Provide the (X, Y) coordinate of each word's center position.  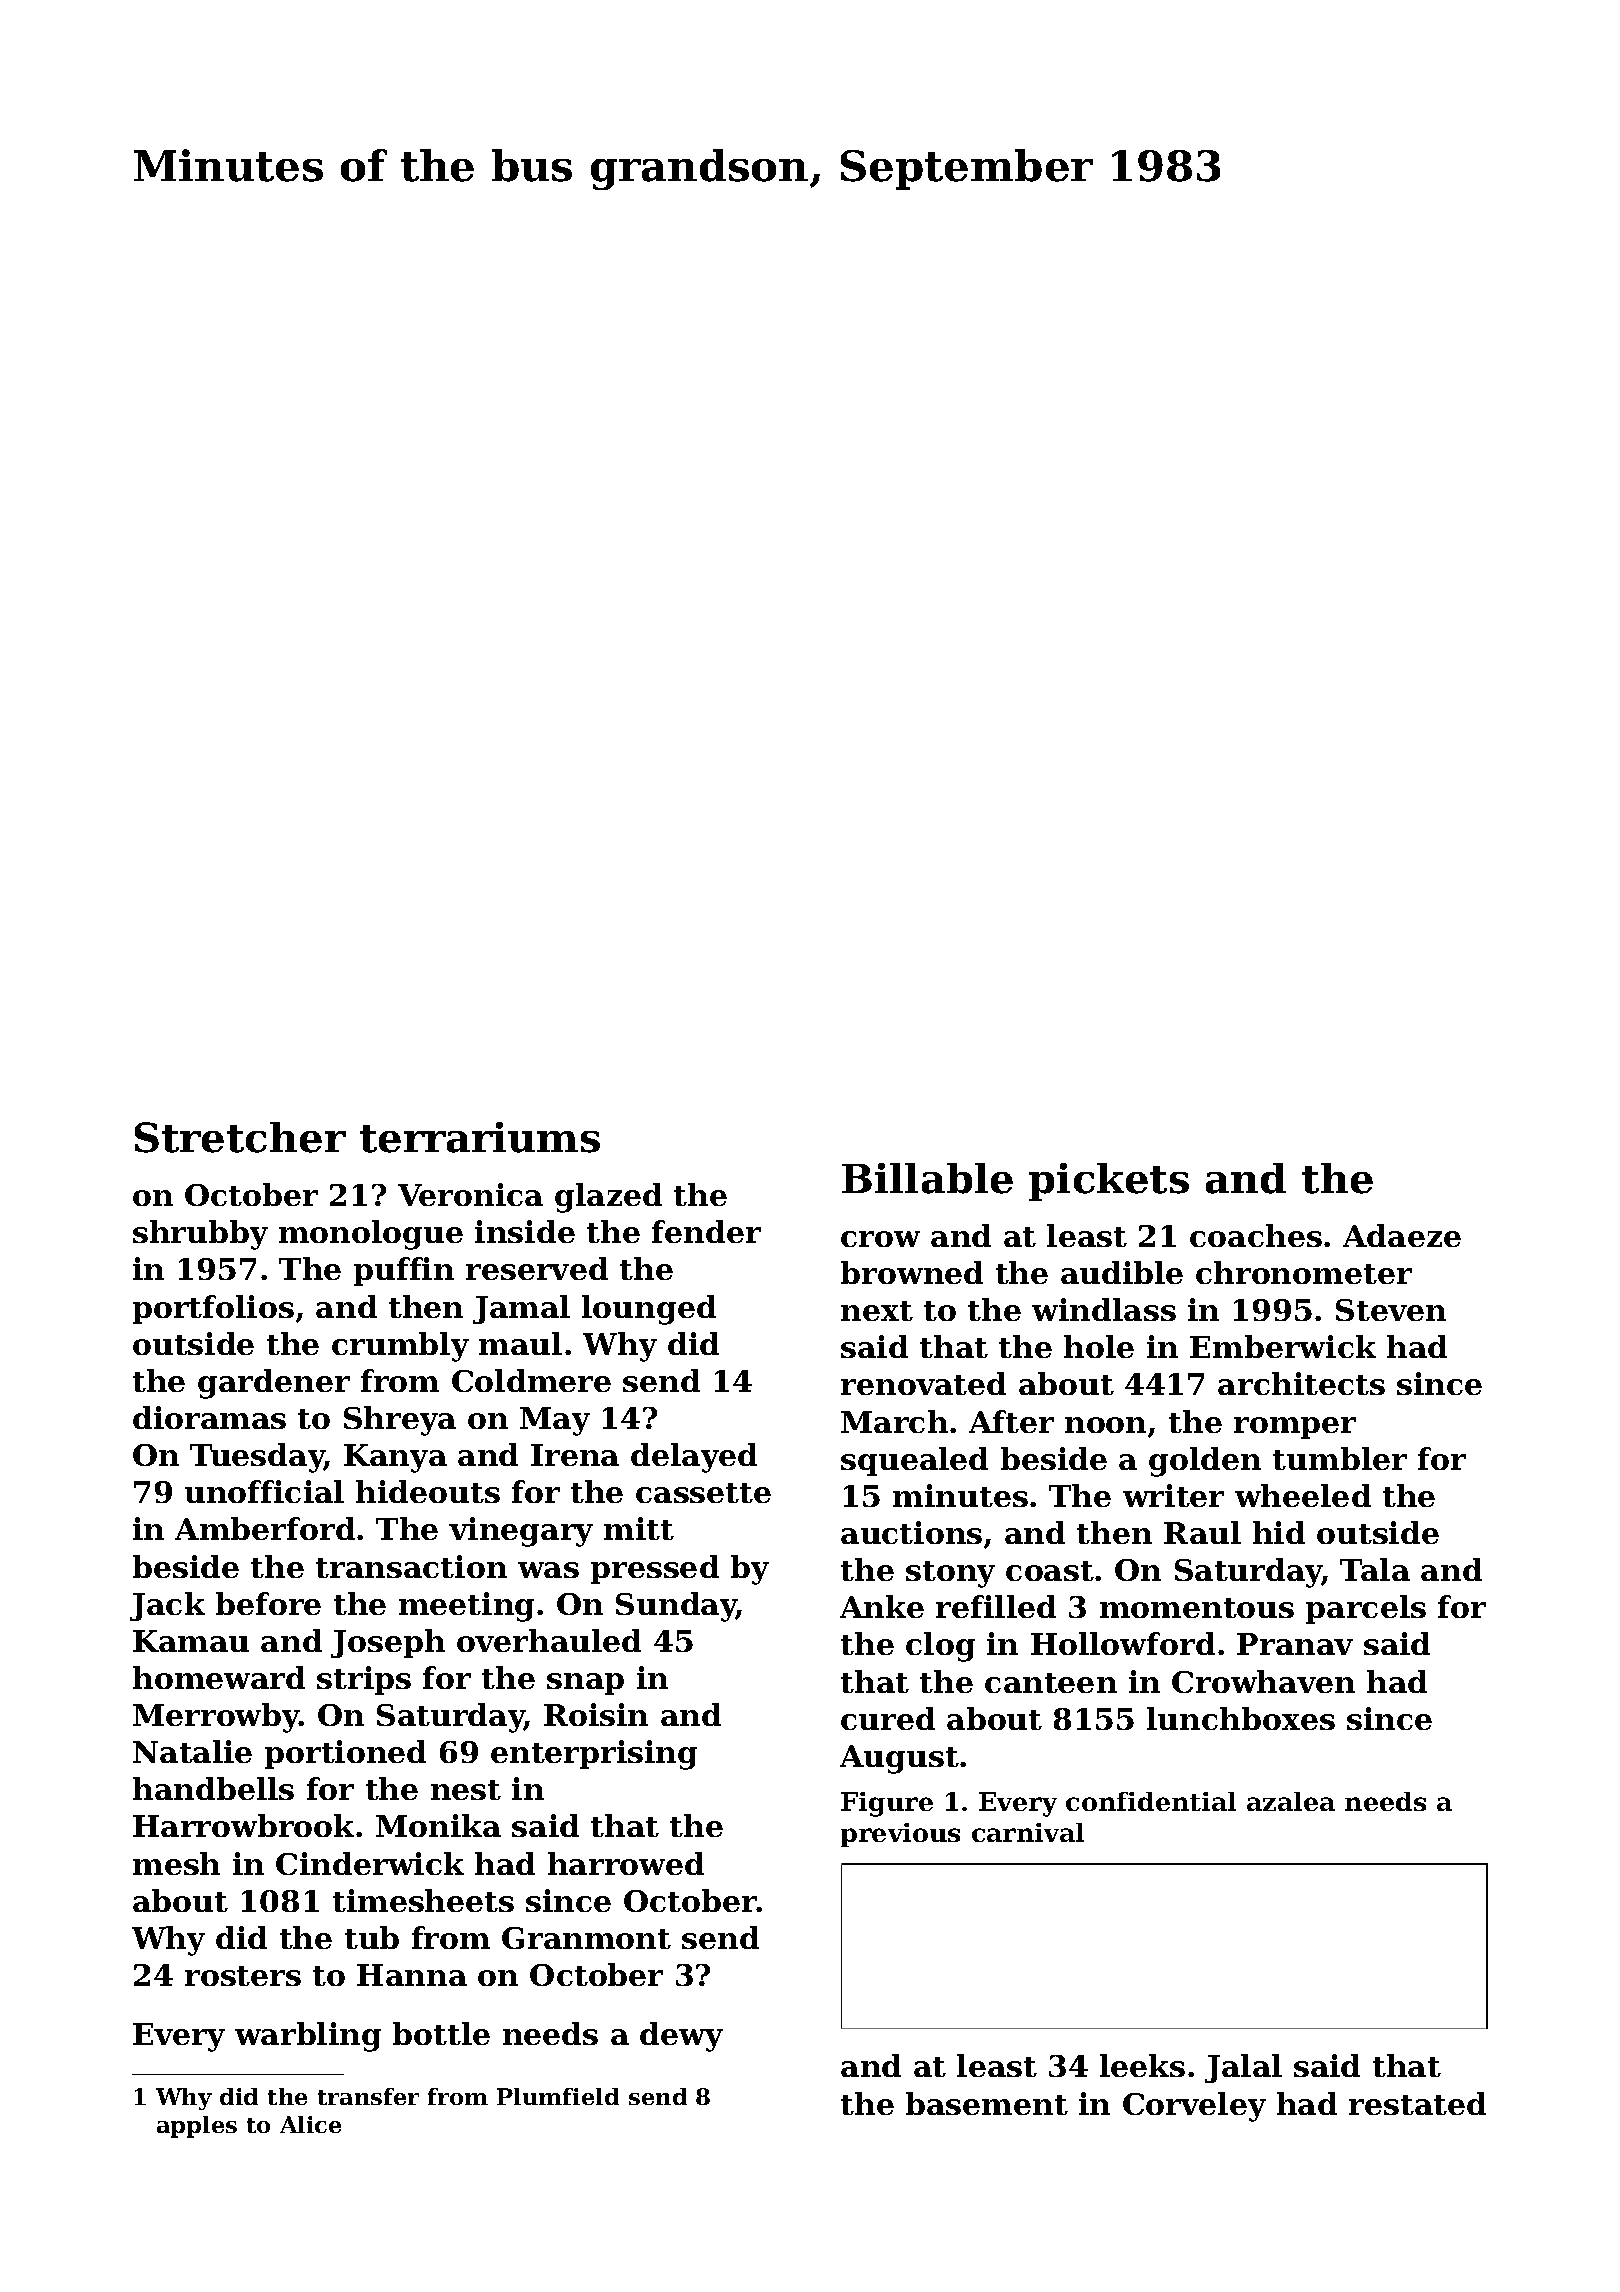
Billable (927, 1178)
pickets (1109, 1182)
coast (1050, 1571)
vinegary (521, 1532)
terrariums (480, 1137)
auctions (911, 1532)
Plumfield (558, 2096)
